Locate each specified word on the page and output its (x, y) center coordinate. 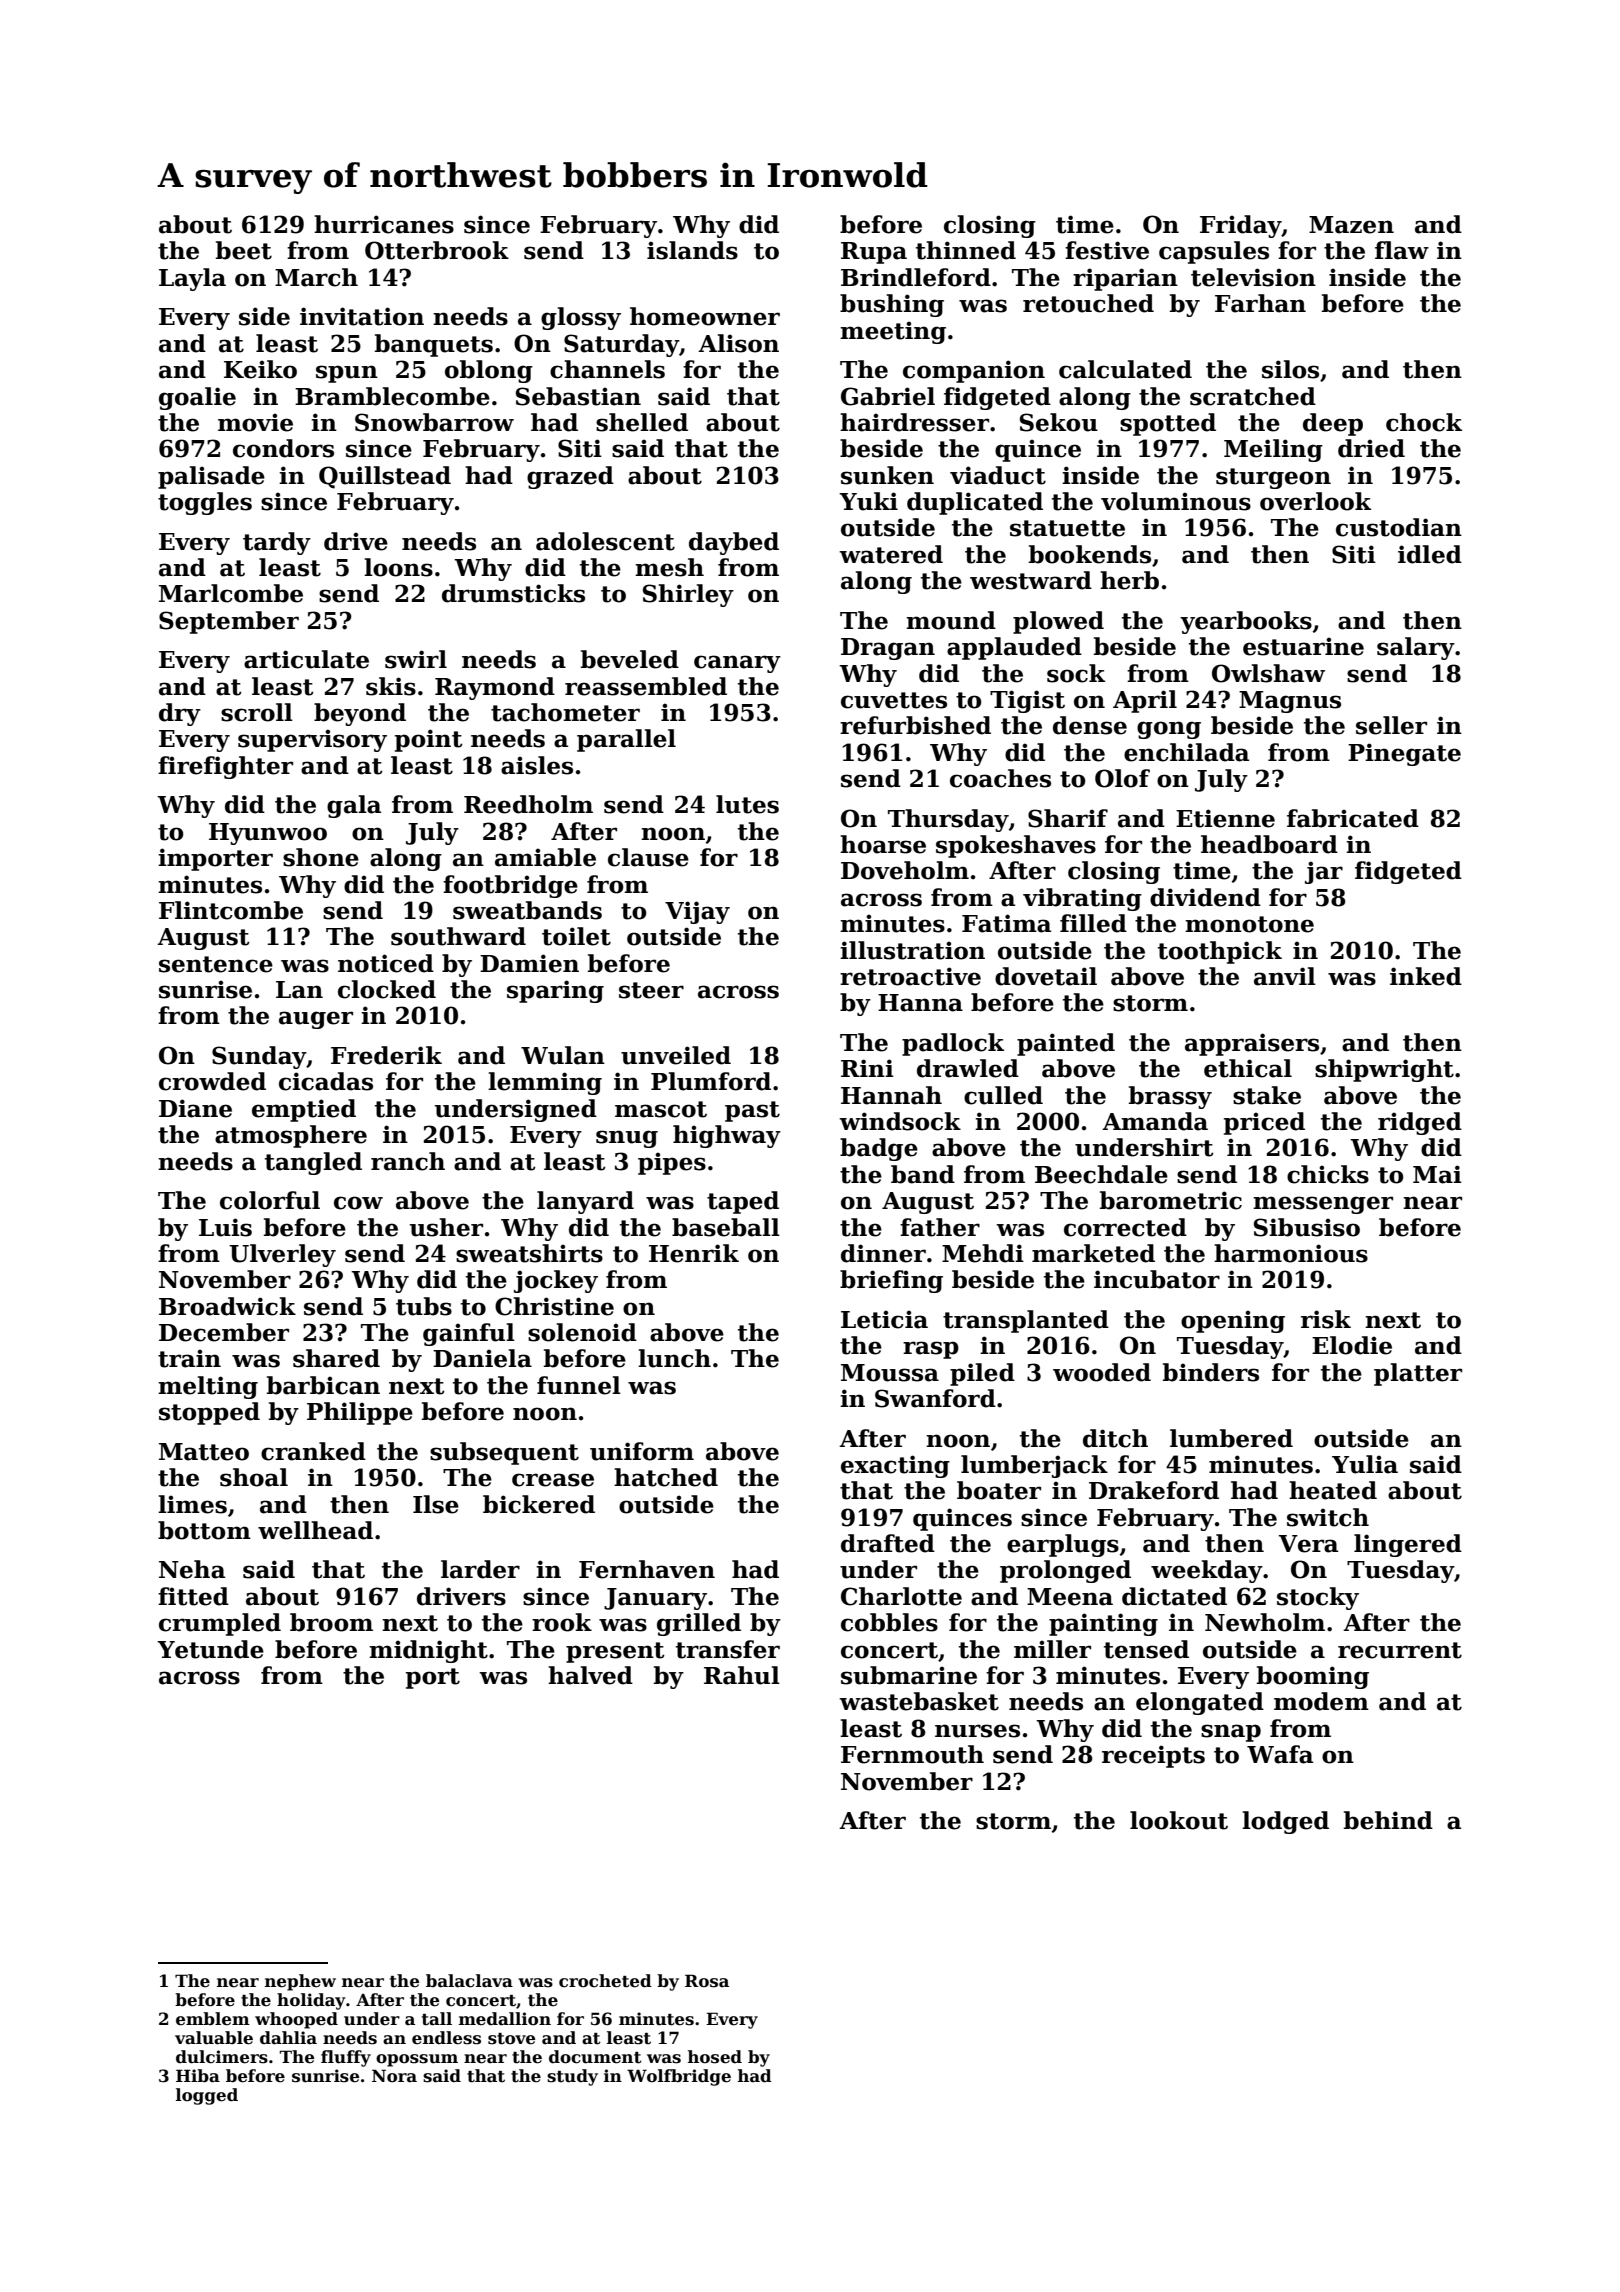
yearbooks (1246, 622)
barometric (1171, 1200)
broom (331, 1622)
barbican (323, 1385)
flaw (1402, 250)
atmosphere (291, 1136)
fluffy (346, 2058)
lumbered (1231, 1438)
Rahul (742, 1675)
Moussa (890, 1373)
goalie (197, 398)
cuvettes (894, 700)
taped (743, 1202)
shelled (642, 422)
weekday (1207, 1571)
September (229, 622)
